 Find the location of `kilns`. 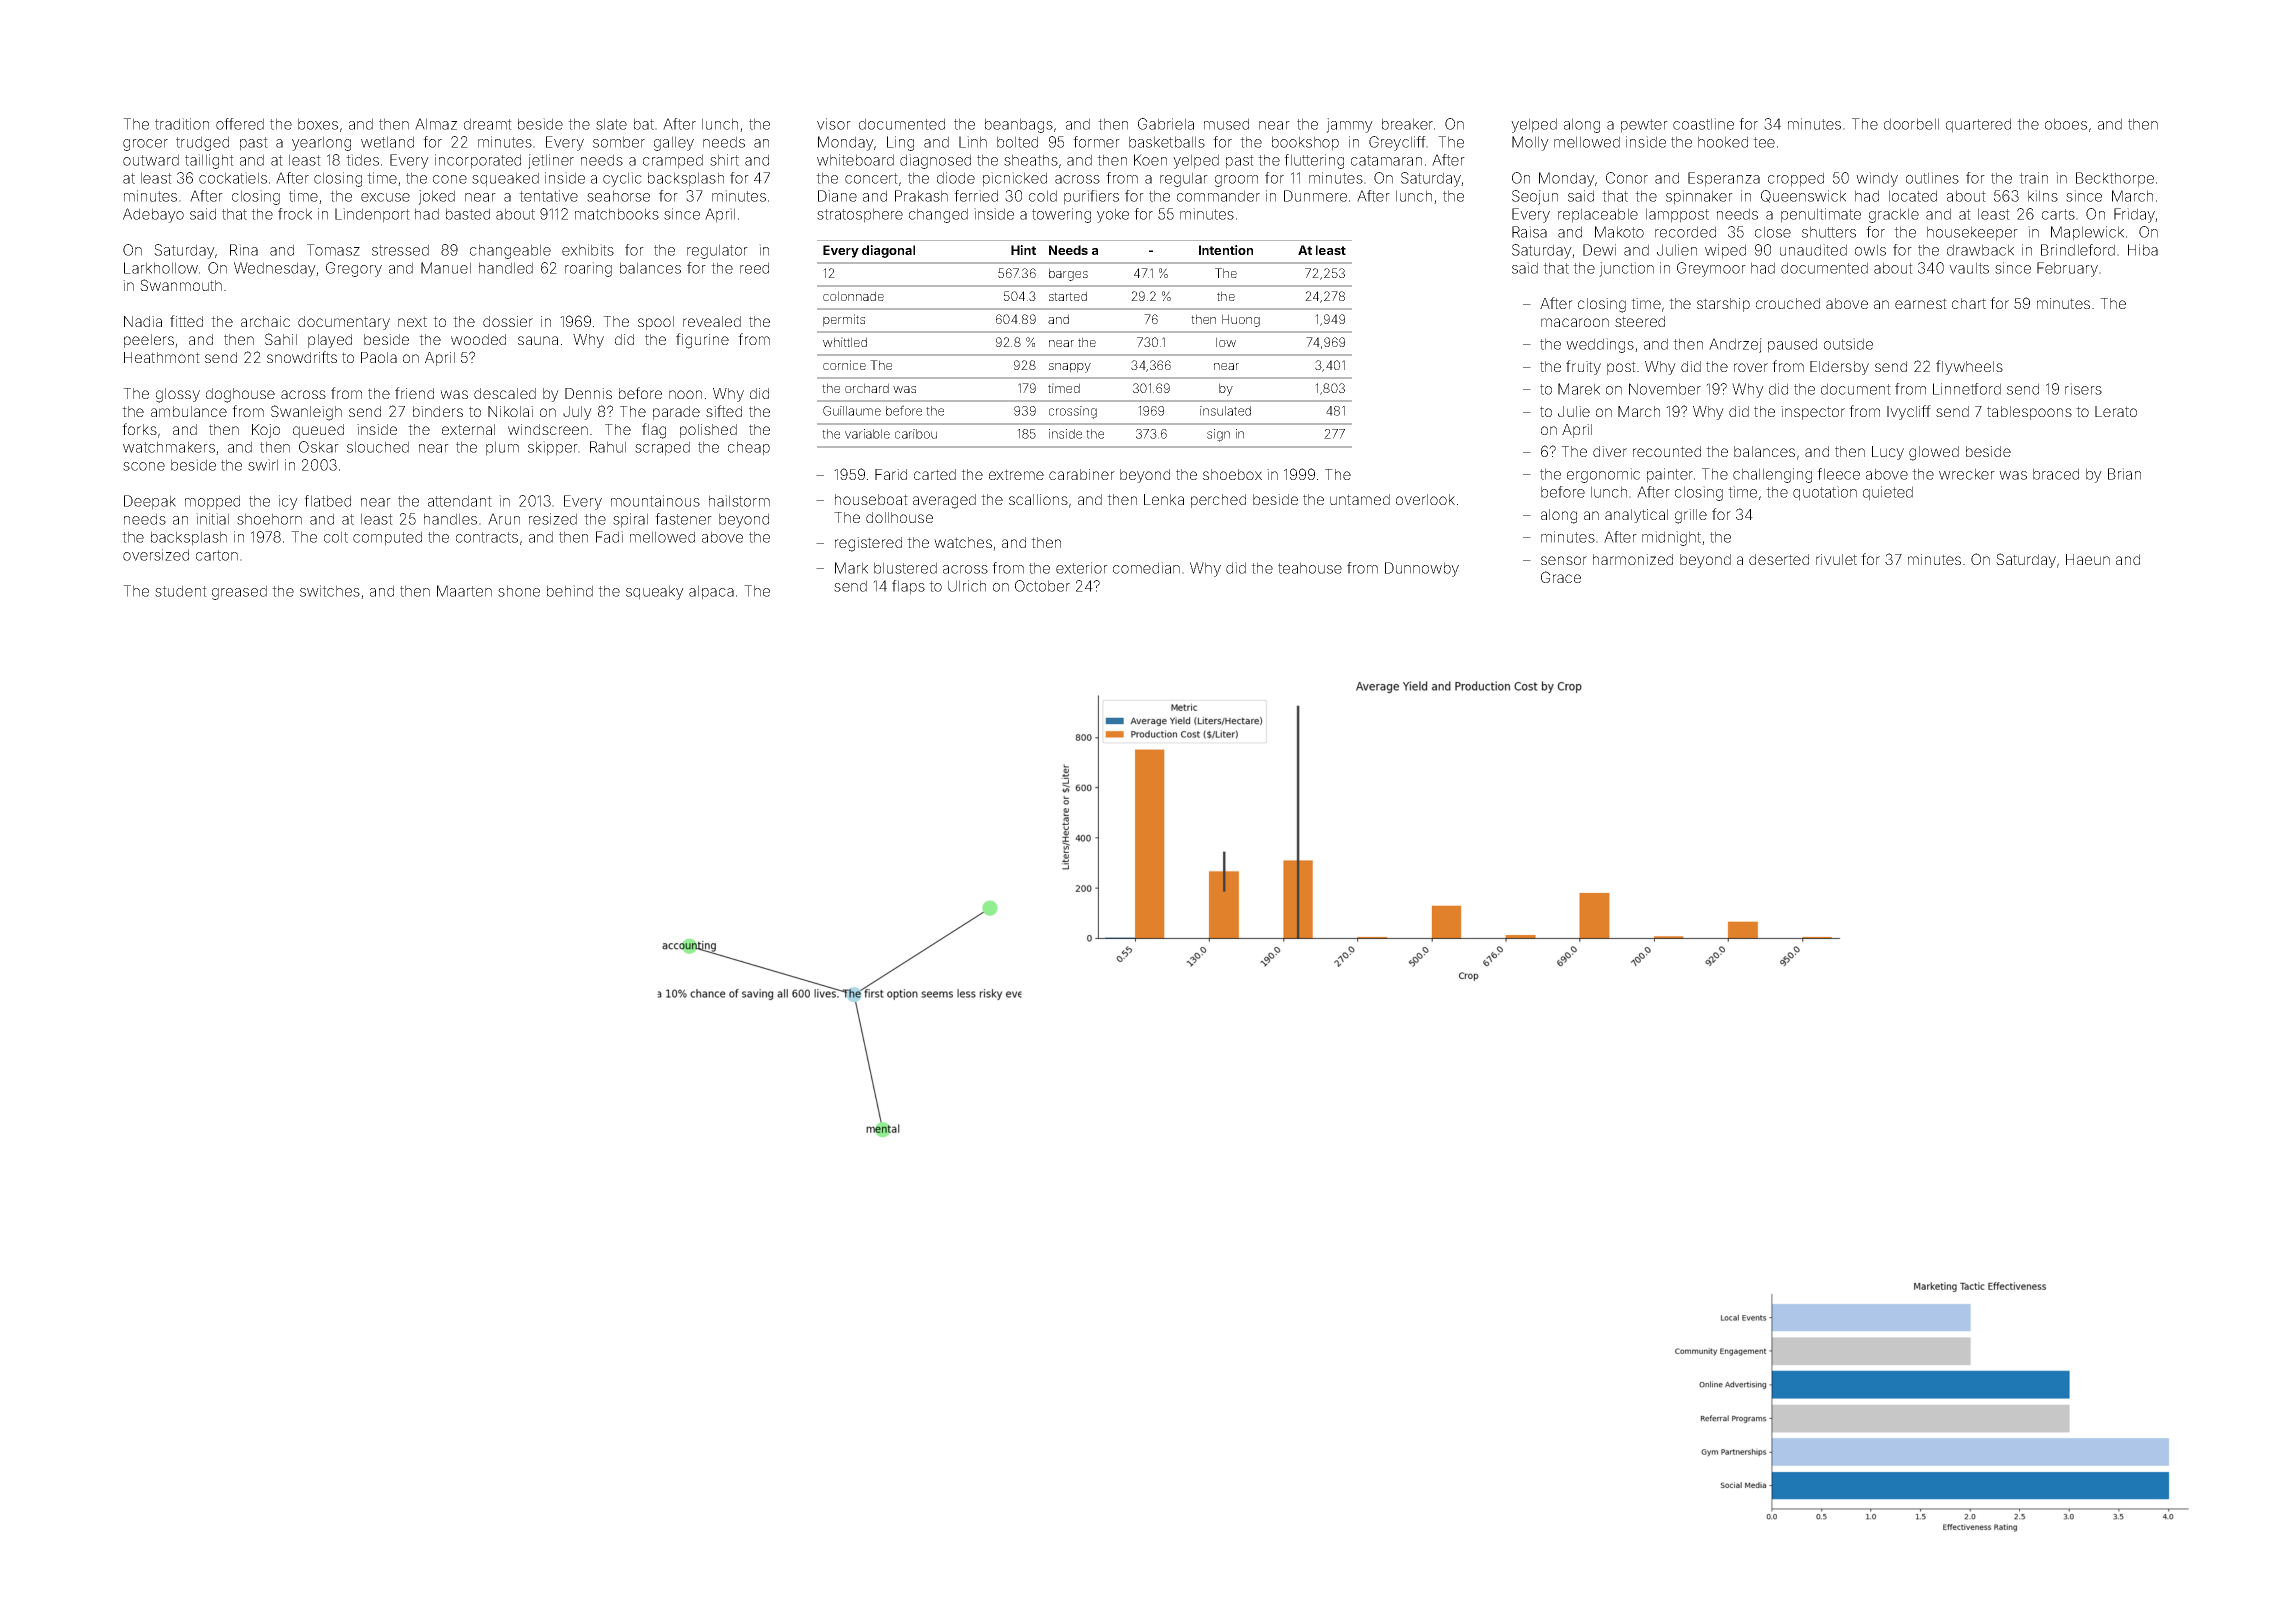

kilns is located at coordinates (2043, 196).
